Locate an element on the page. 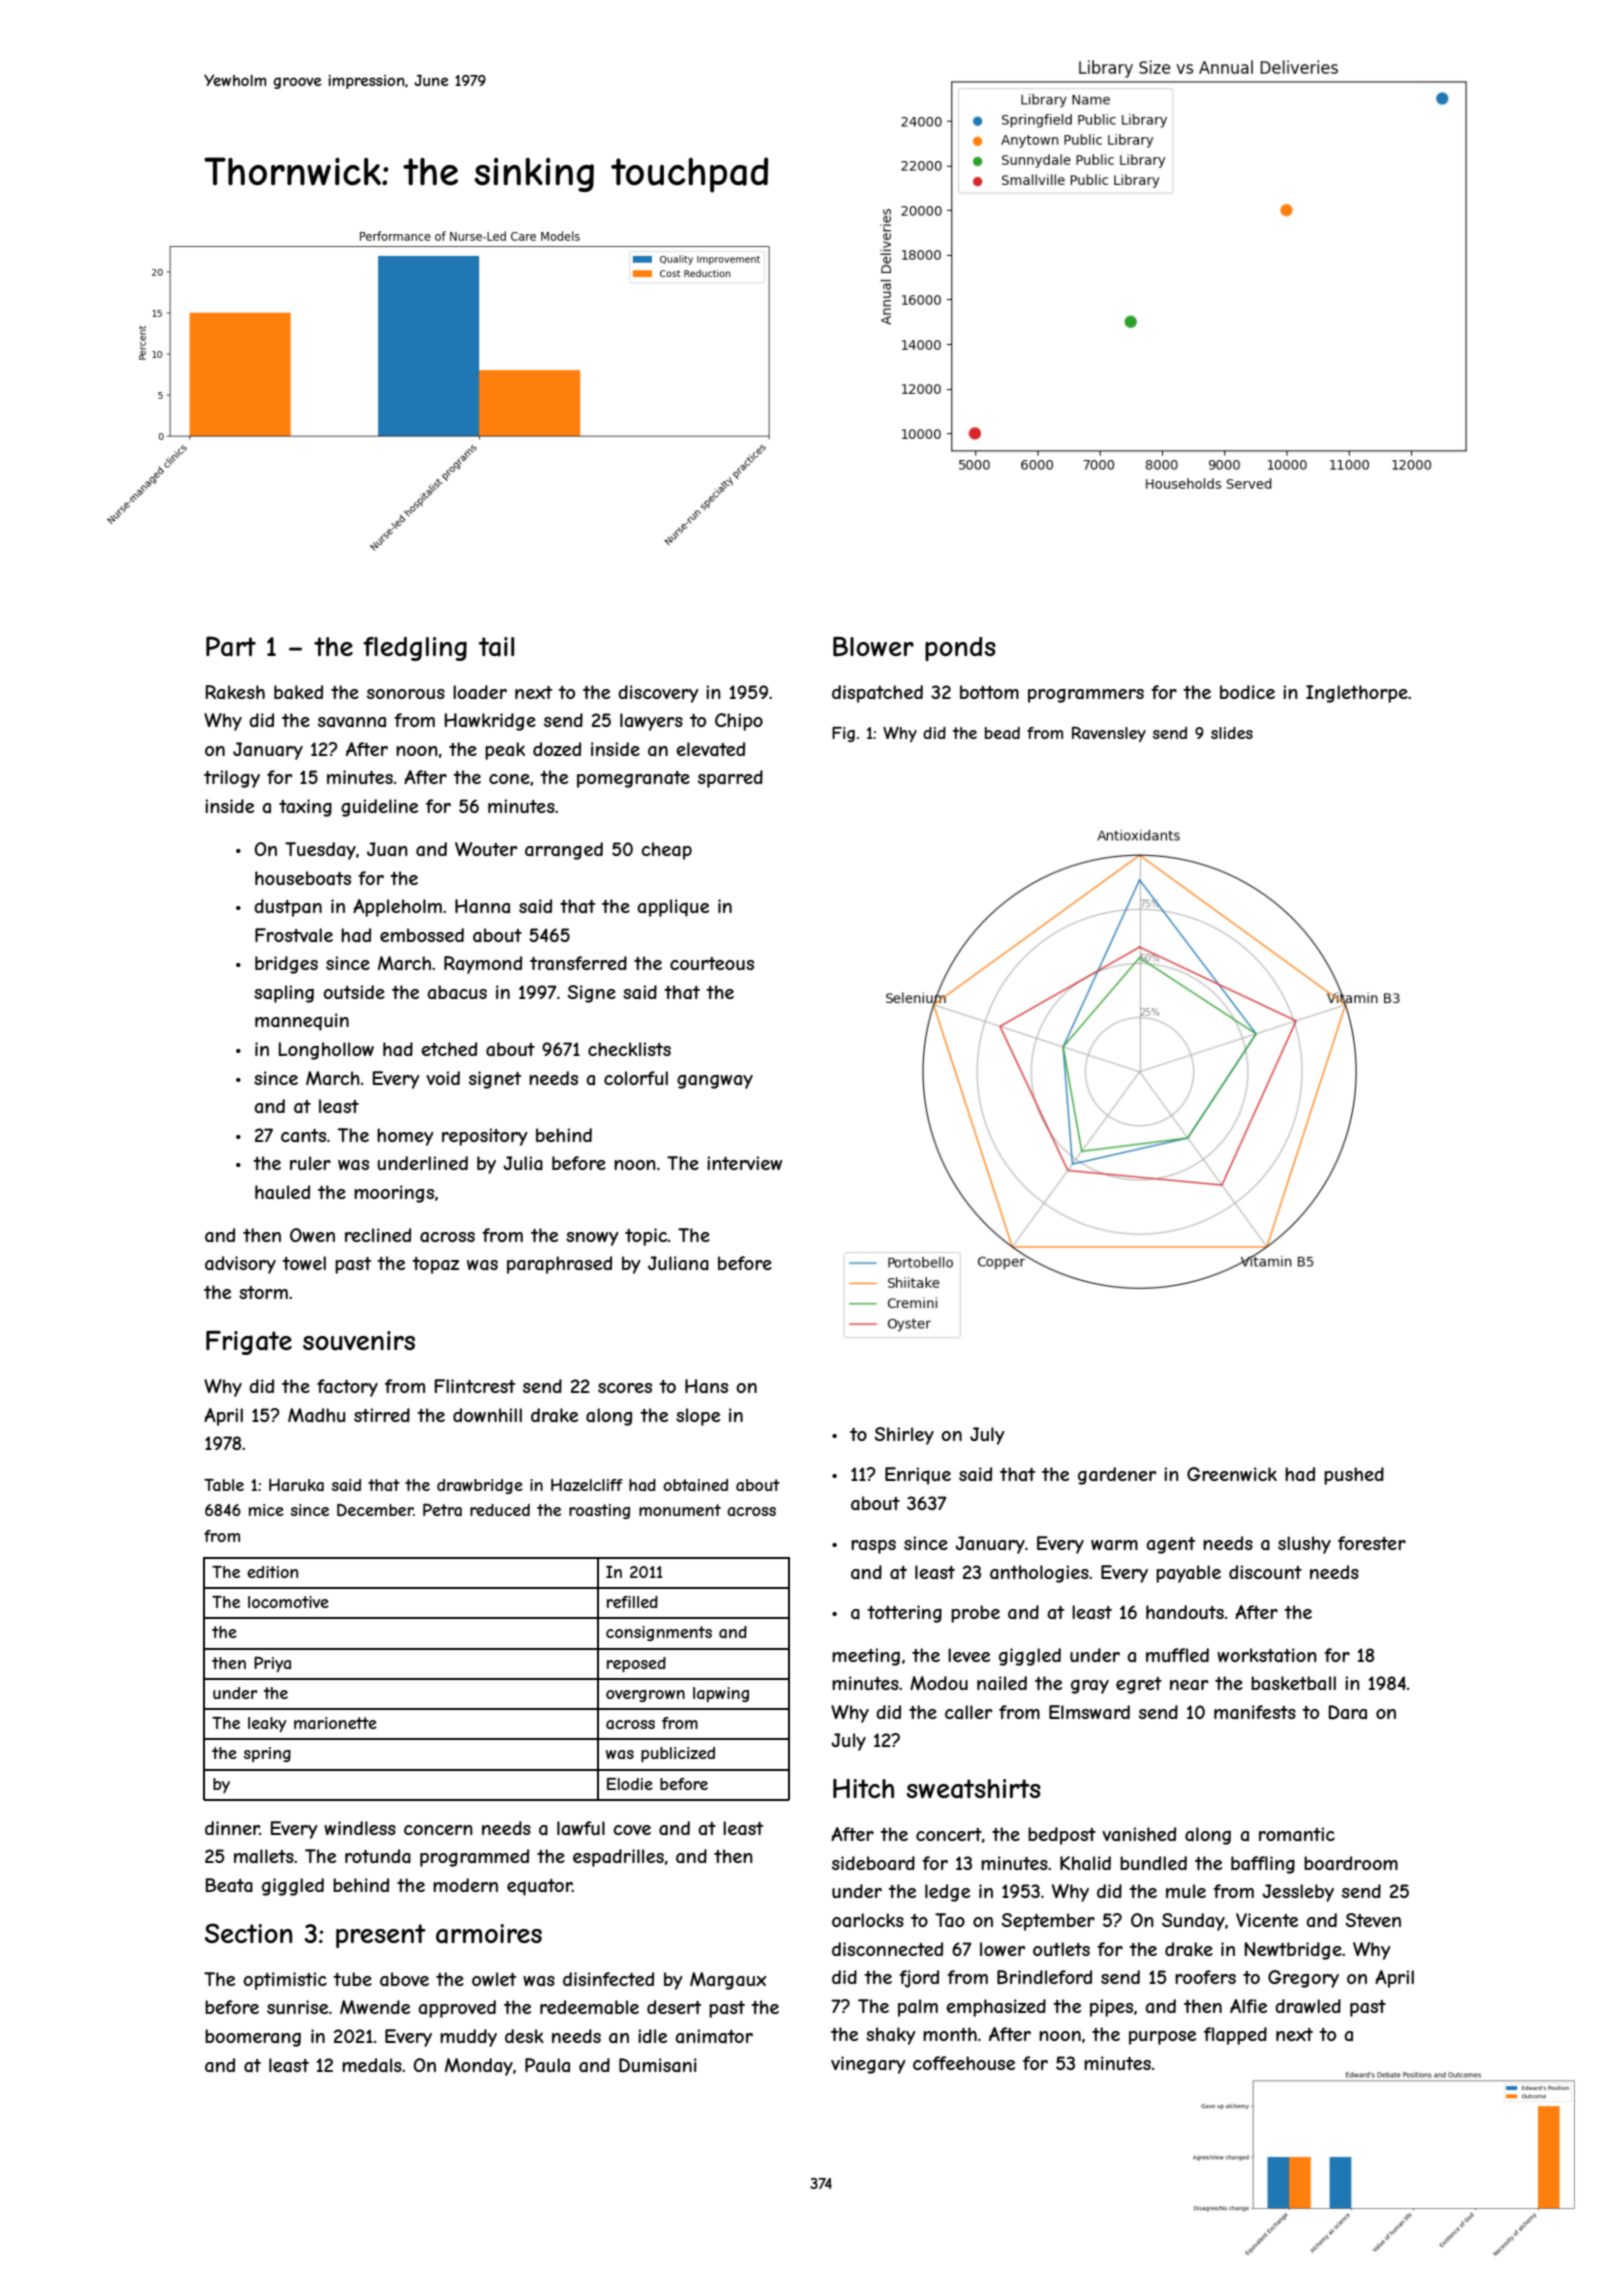  moorings is located at coordinates (394, 1194).
